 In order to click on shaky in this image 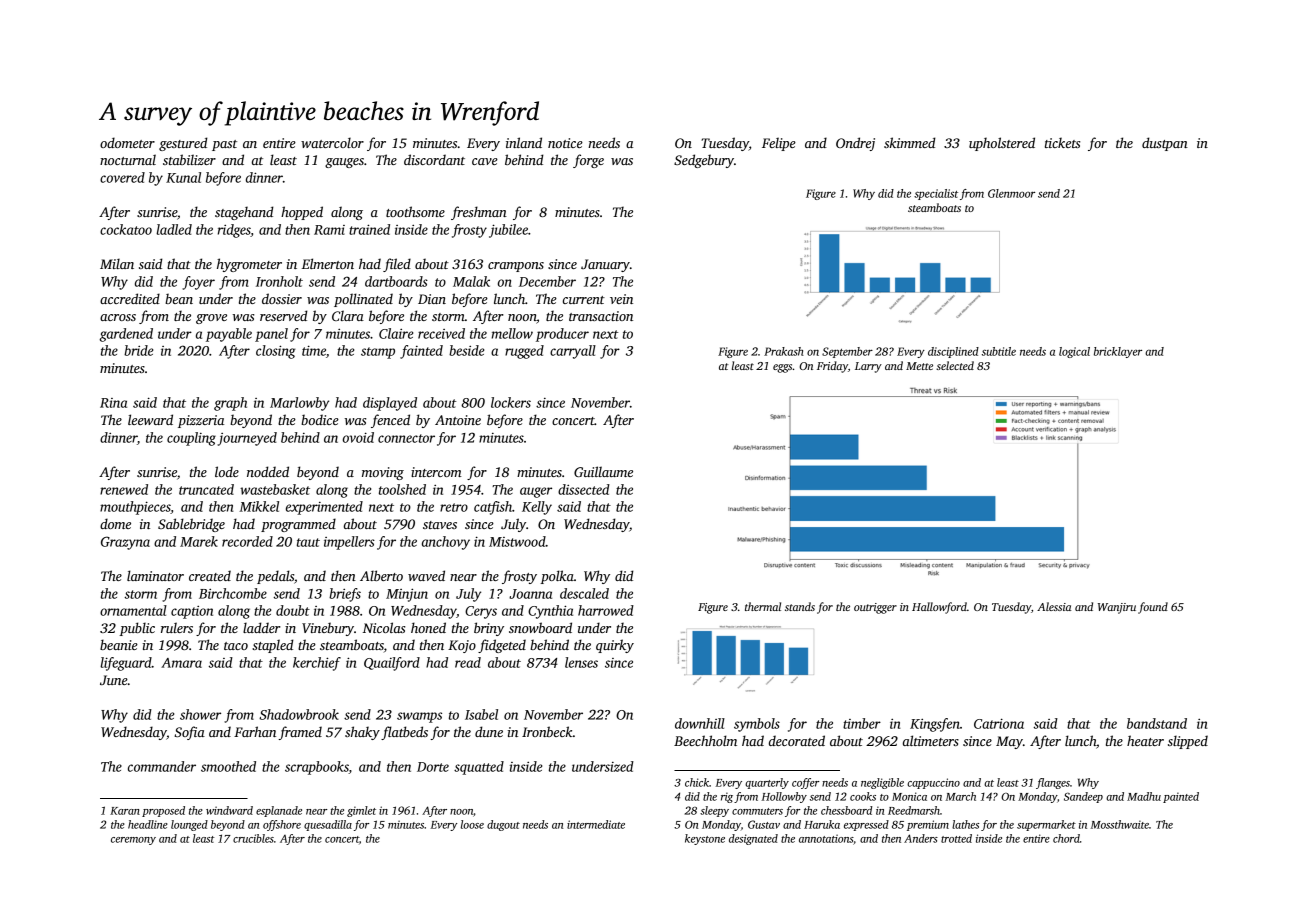, I will do `click(362, 733)`.
